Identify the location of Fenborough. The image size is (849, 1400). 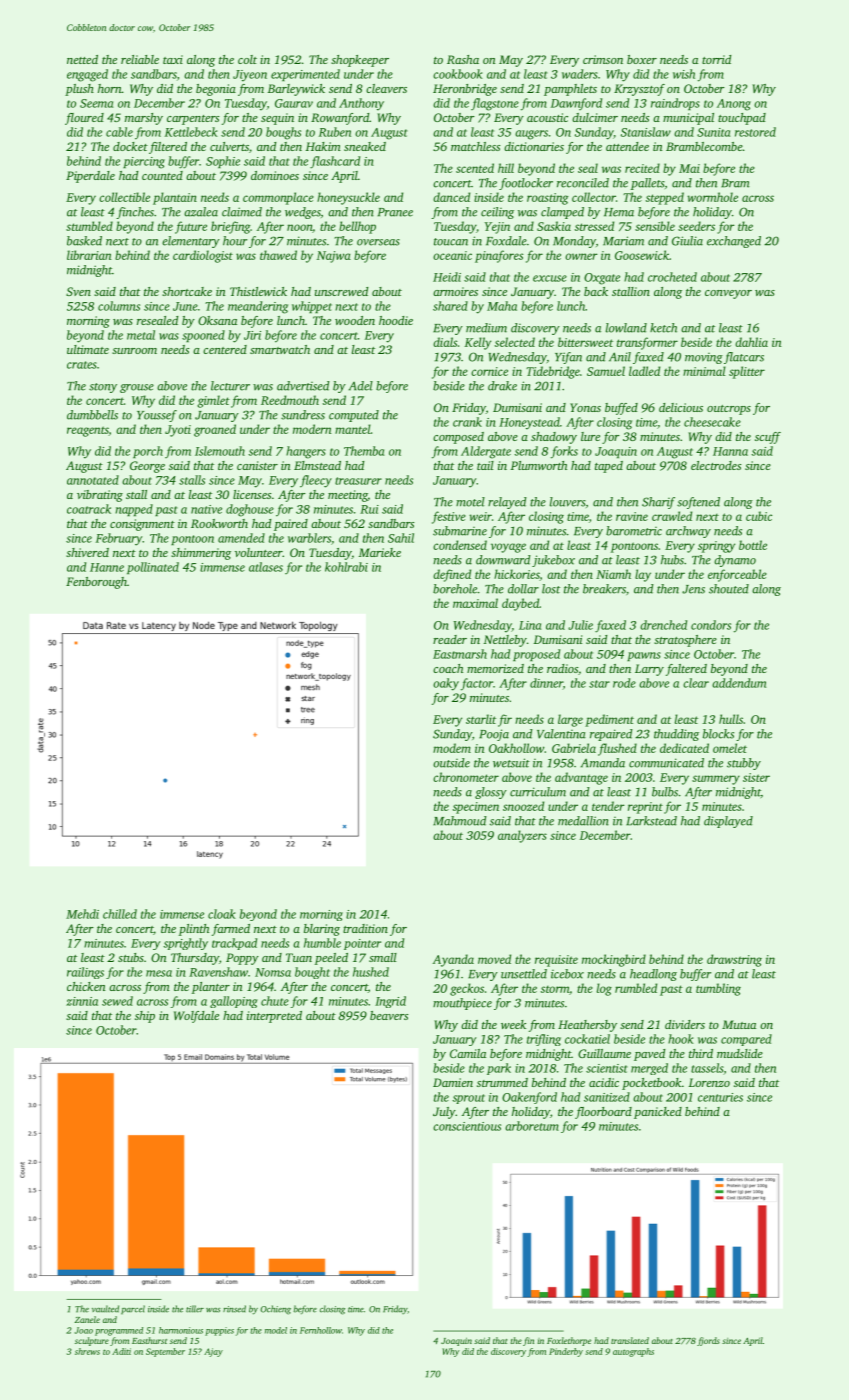
(96, 583).
